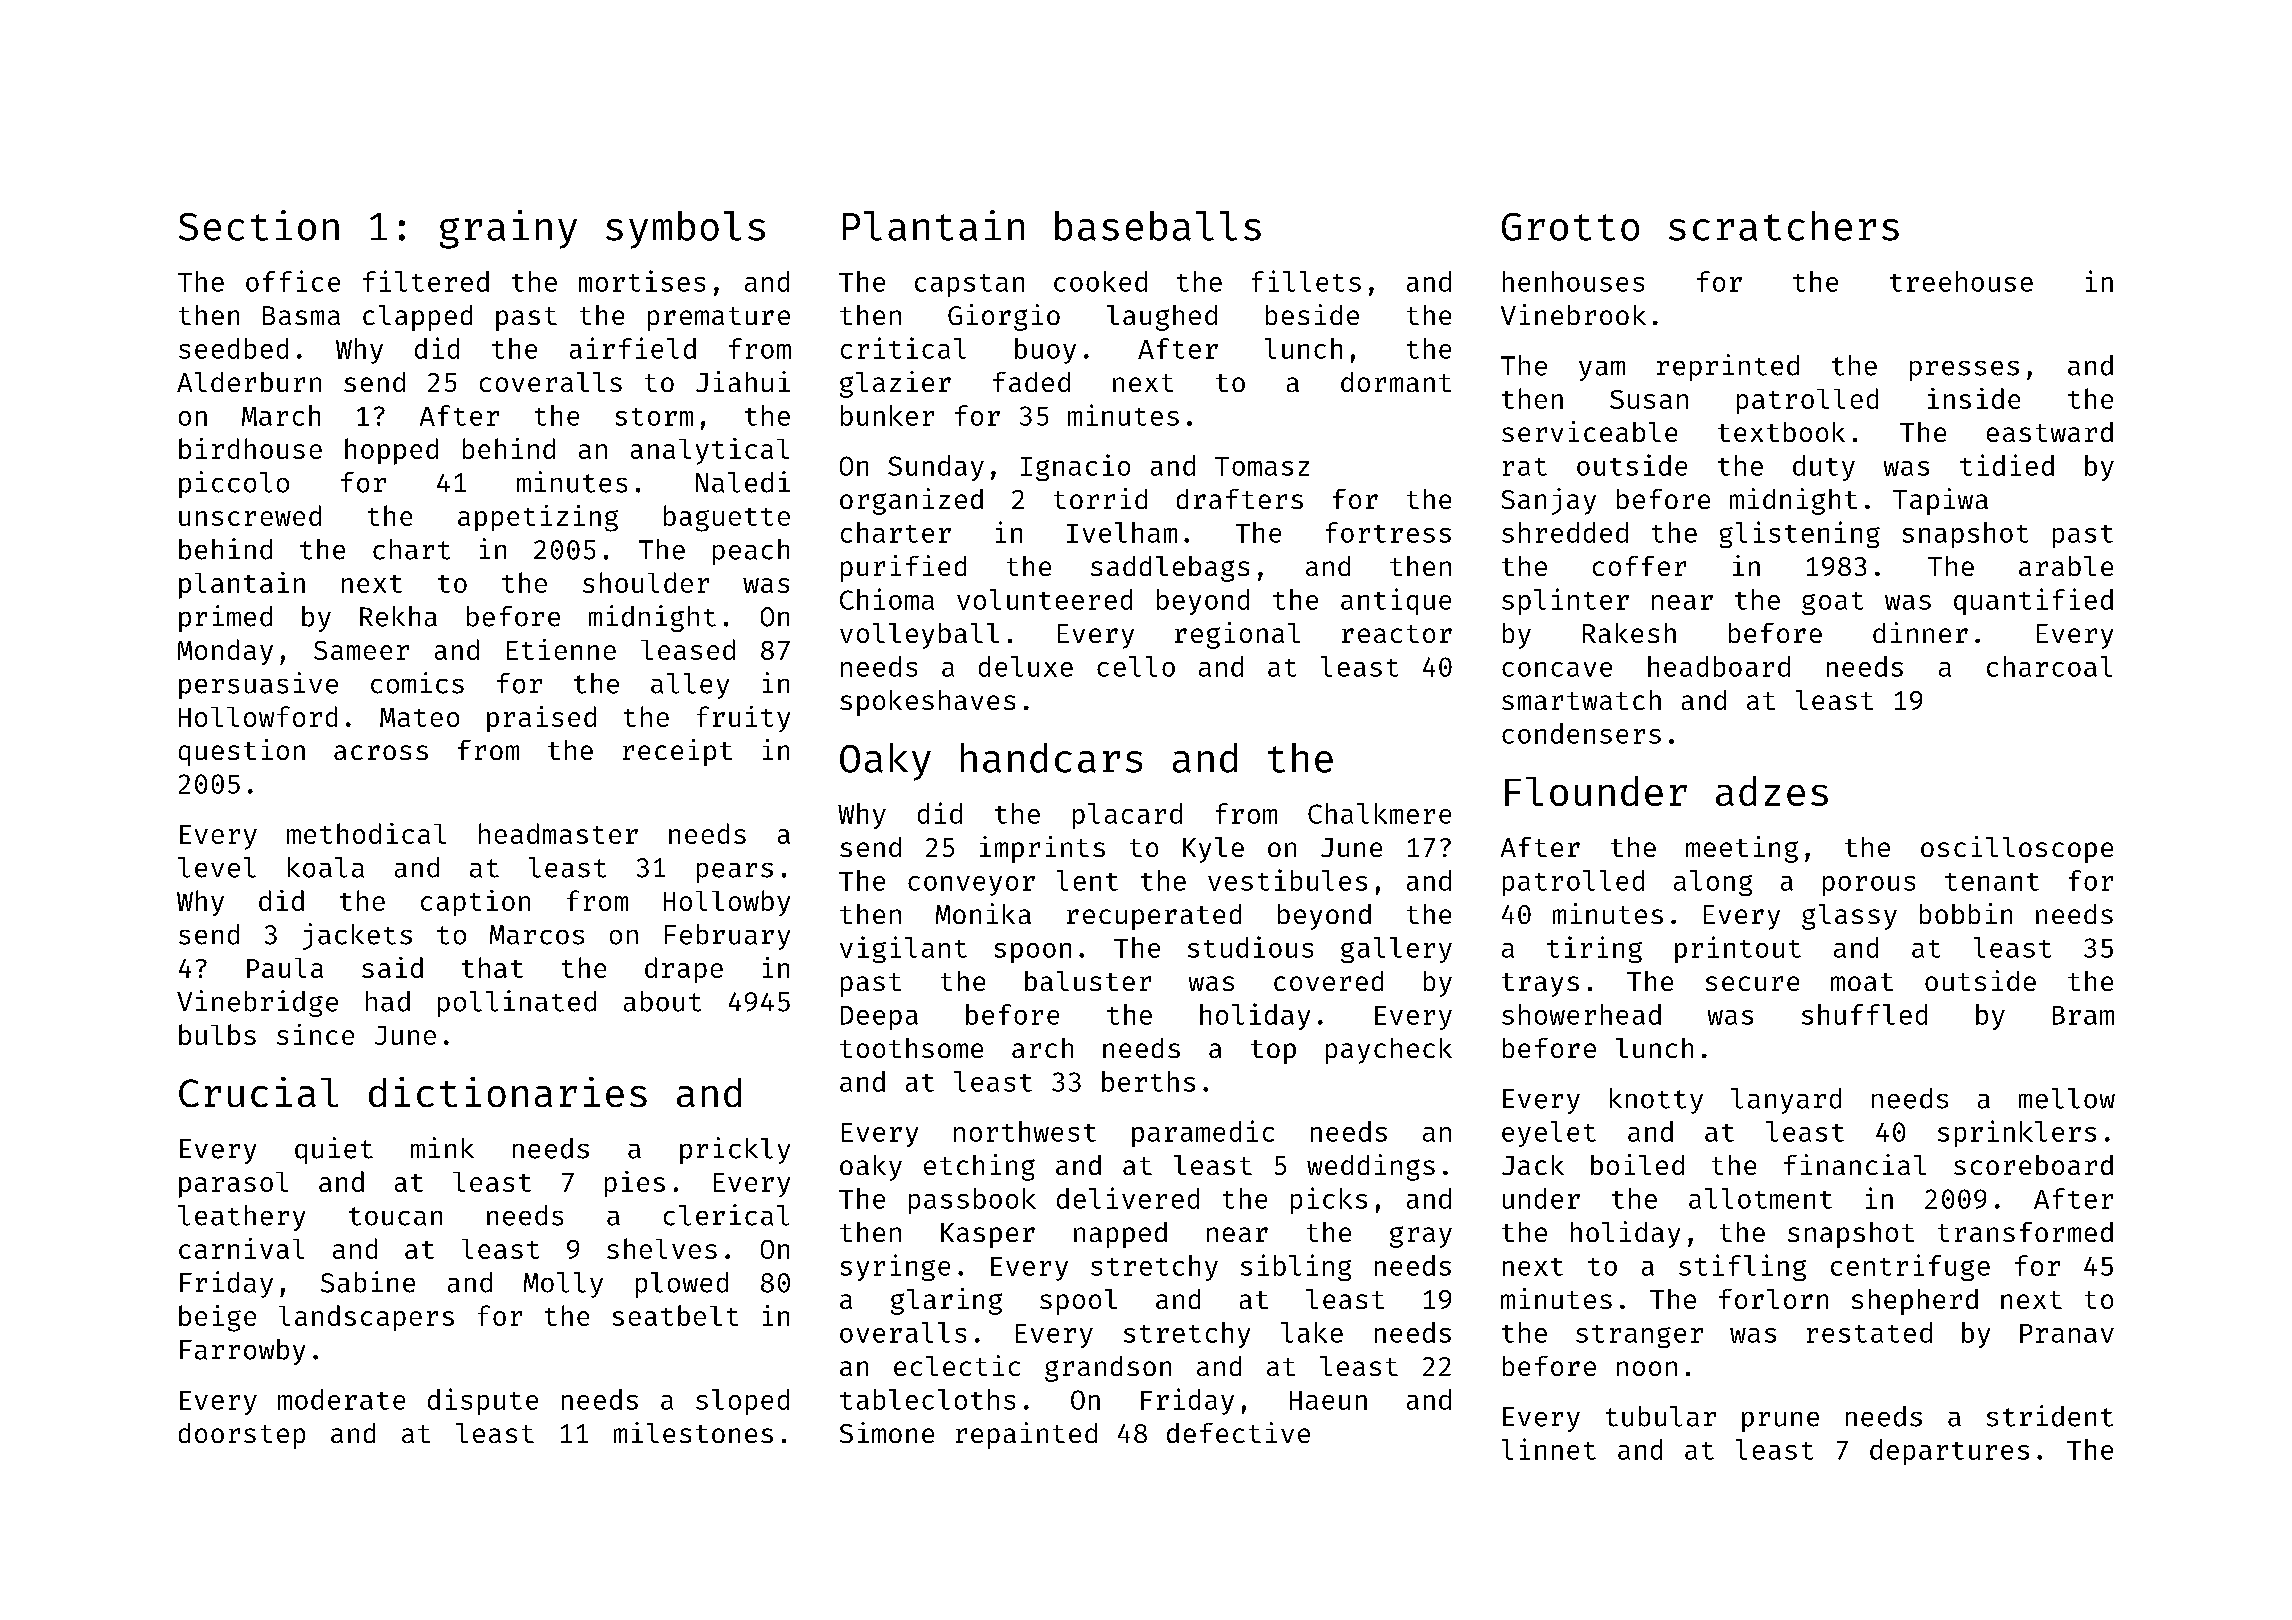  What do you see at coordinates (395, 1216) in the screenshot?
I see `toucan` at bounding box center [395, 1216].
